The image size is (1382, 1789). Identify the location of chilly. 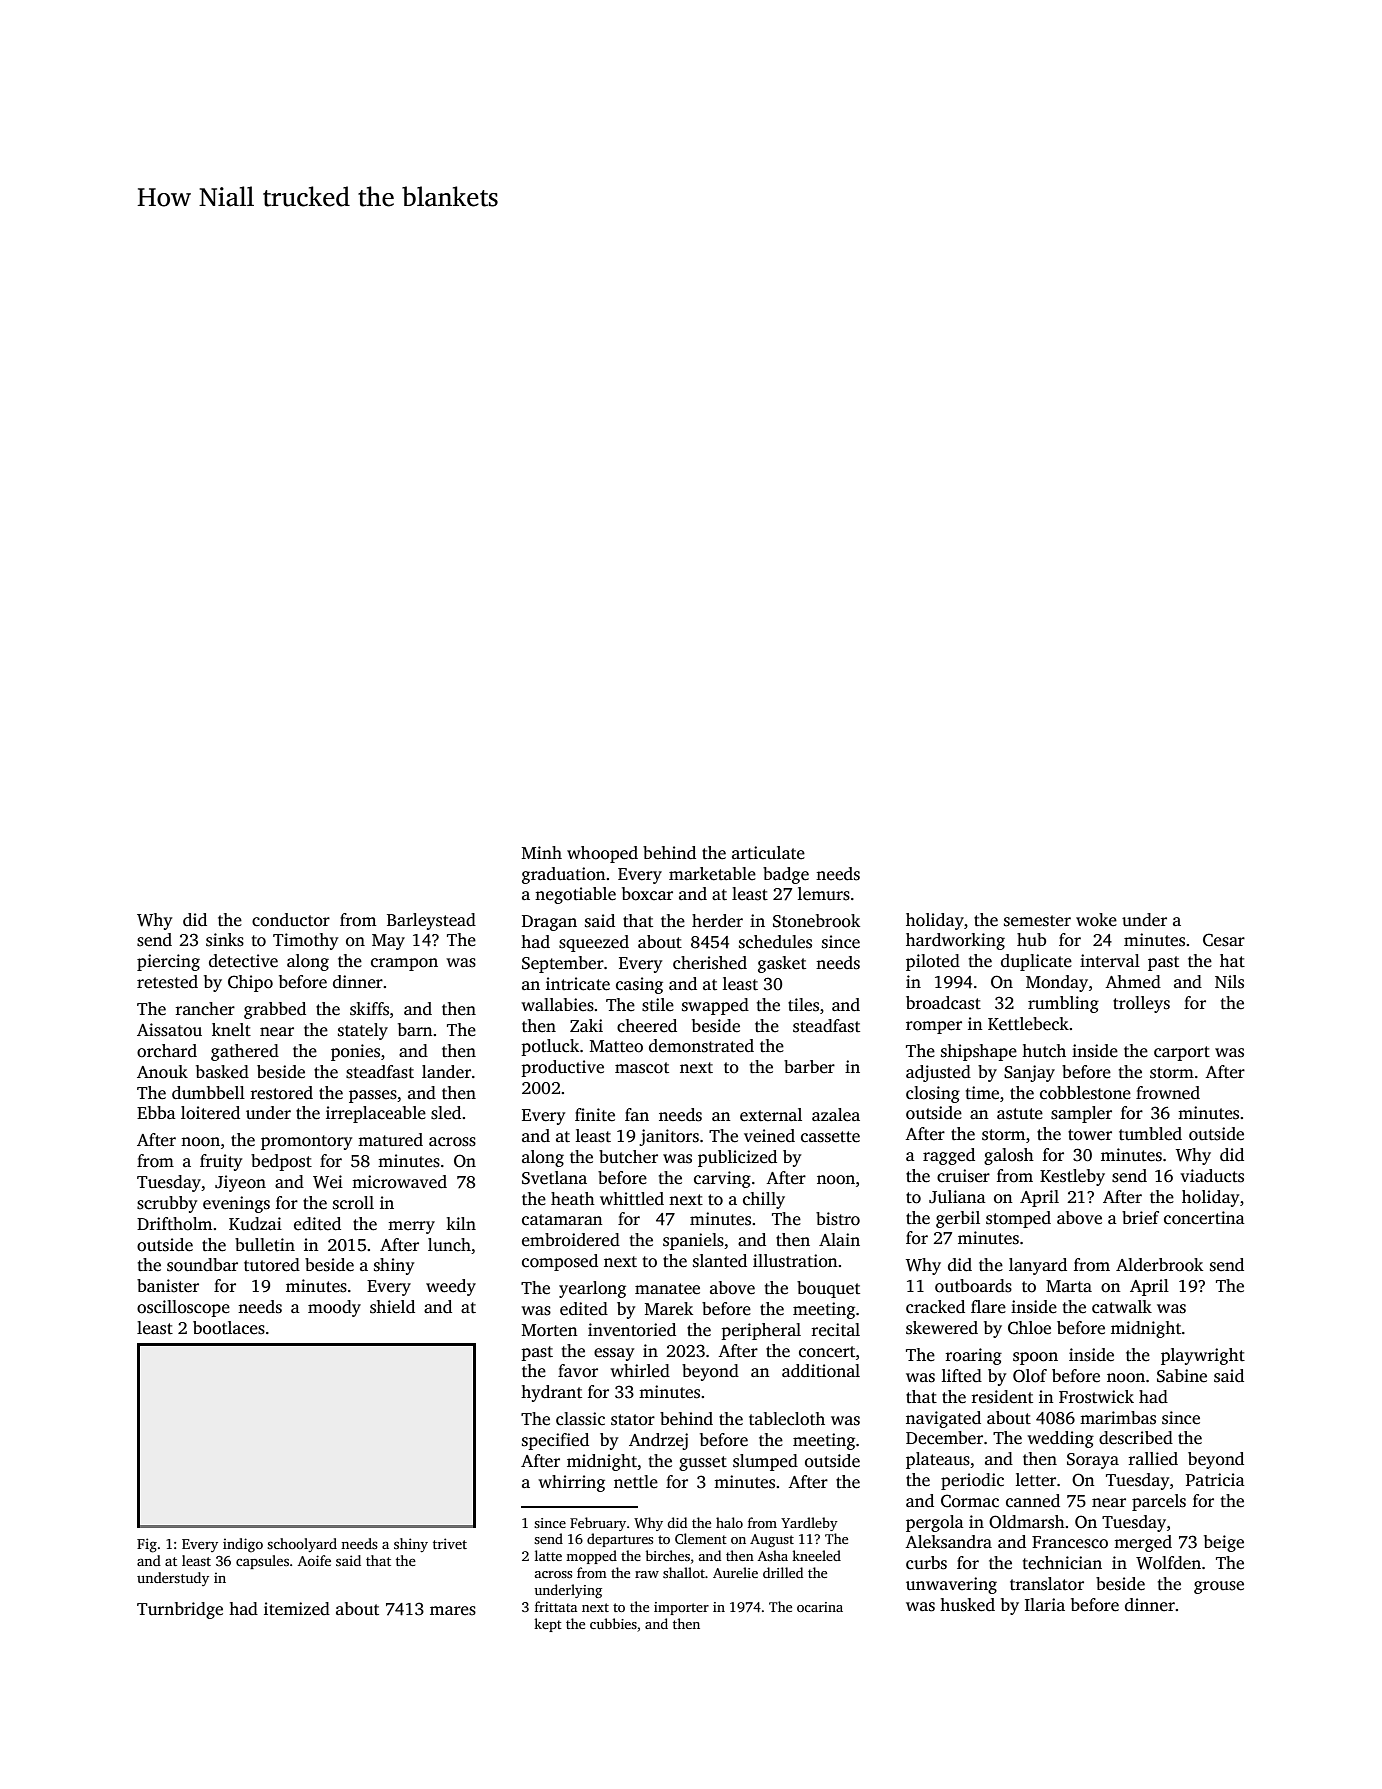
(764, 1200).
